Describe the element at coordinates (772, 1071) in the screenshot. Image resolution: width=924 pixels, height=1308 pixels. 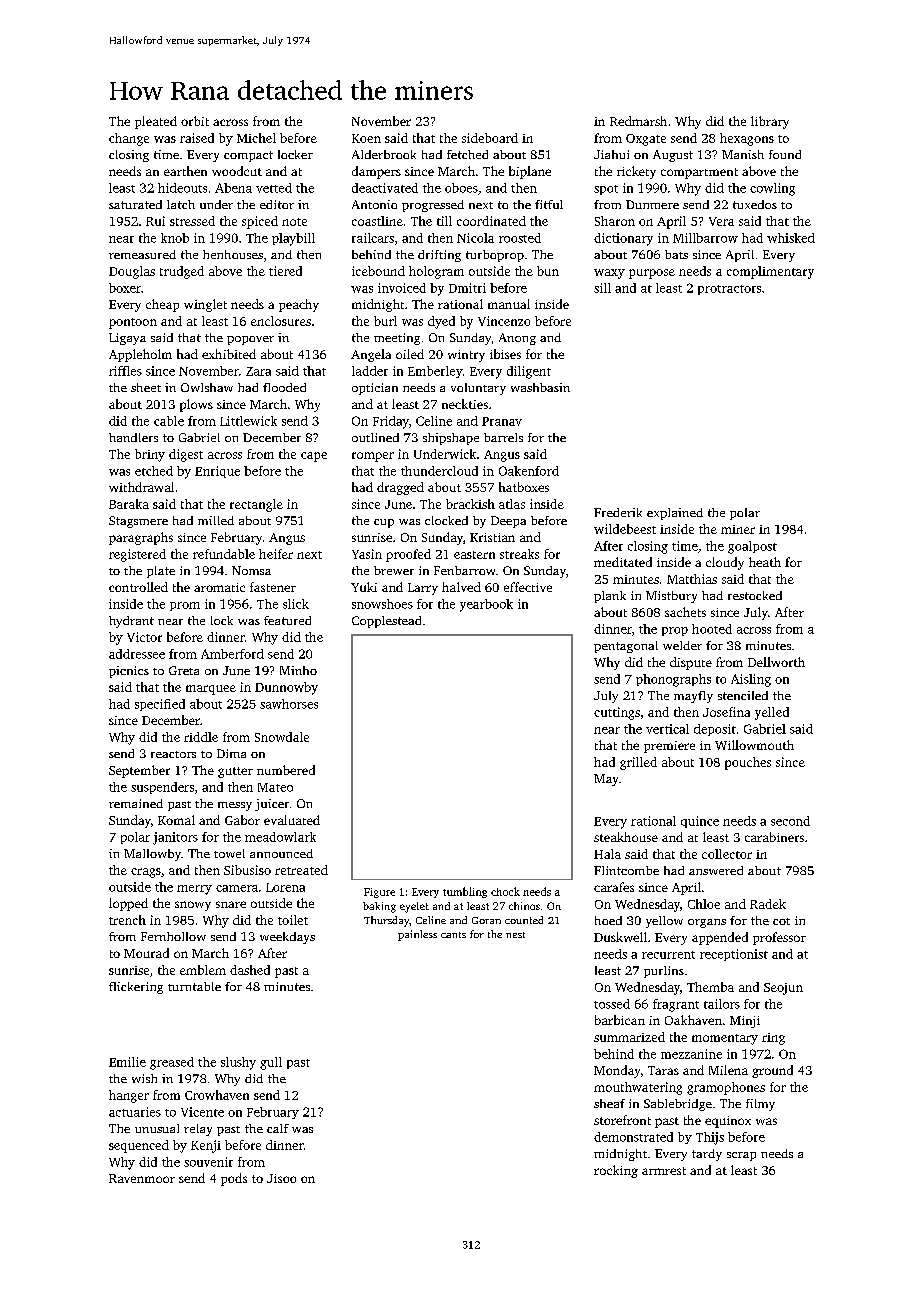
I see `ground` at that location.
